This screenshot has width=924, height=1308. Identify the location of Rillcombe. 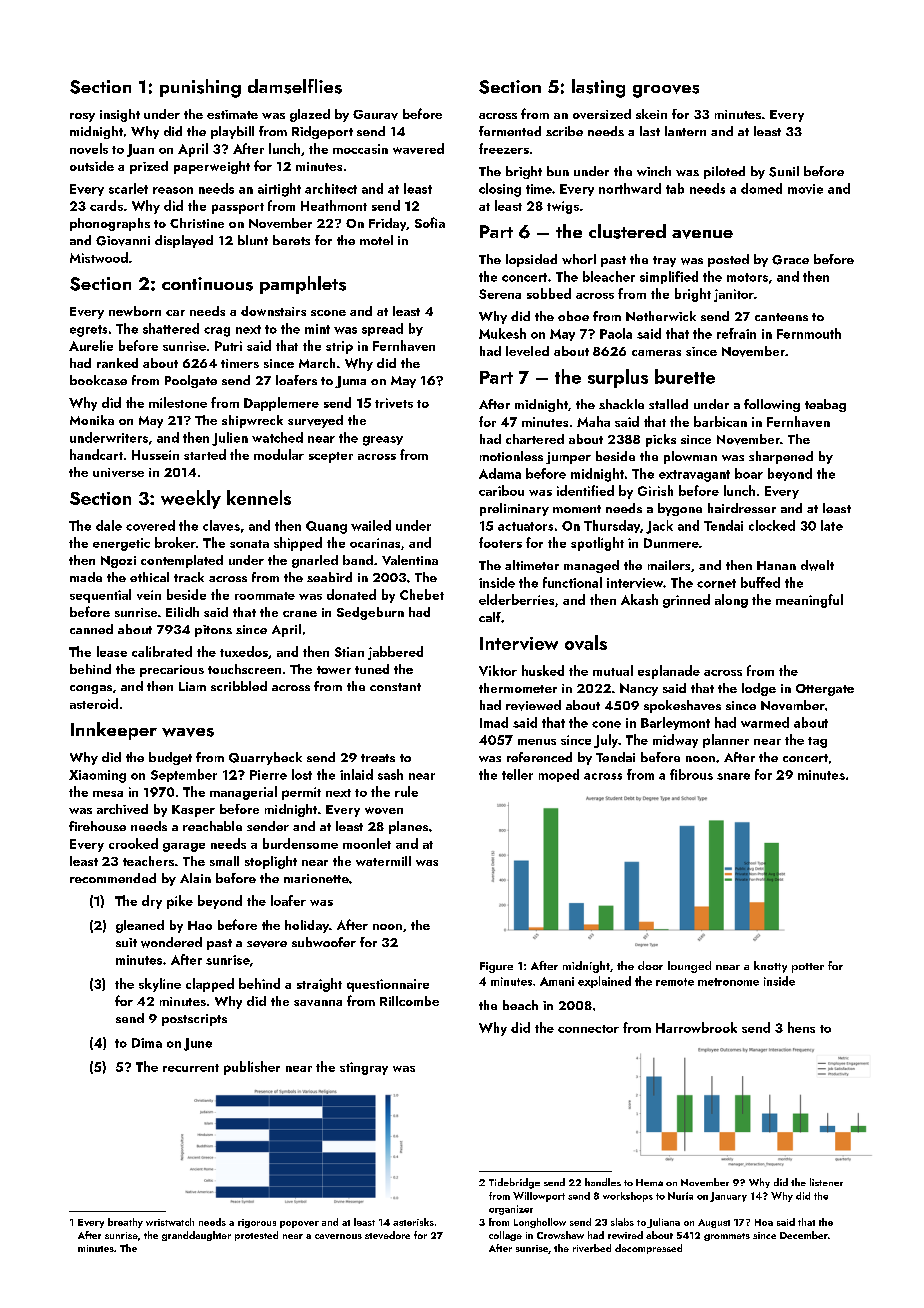
(409, 1001).
